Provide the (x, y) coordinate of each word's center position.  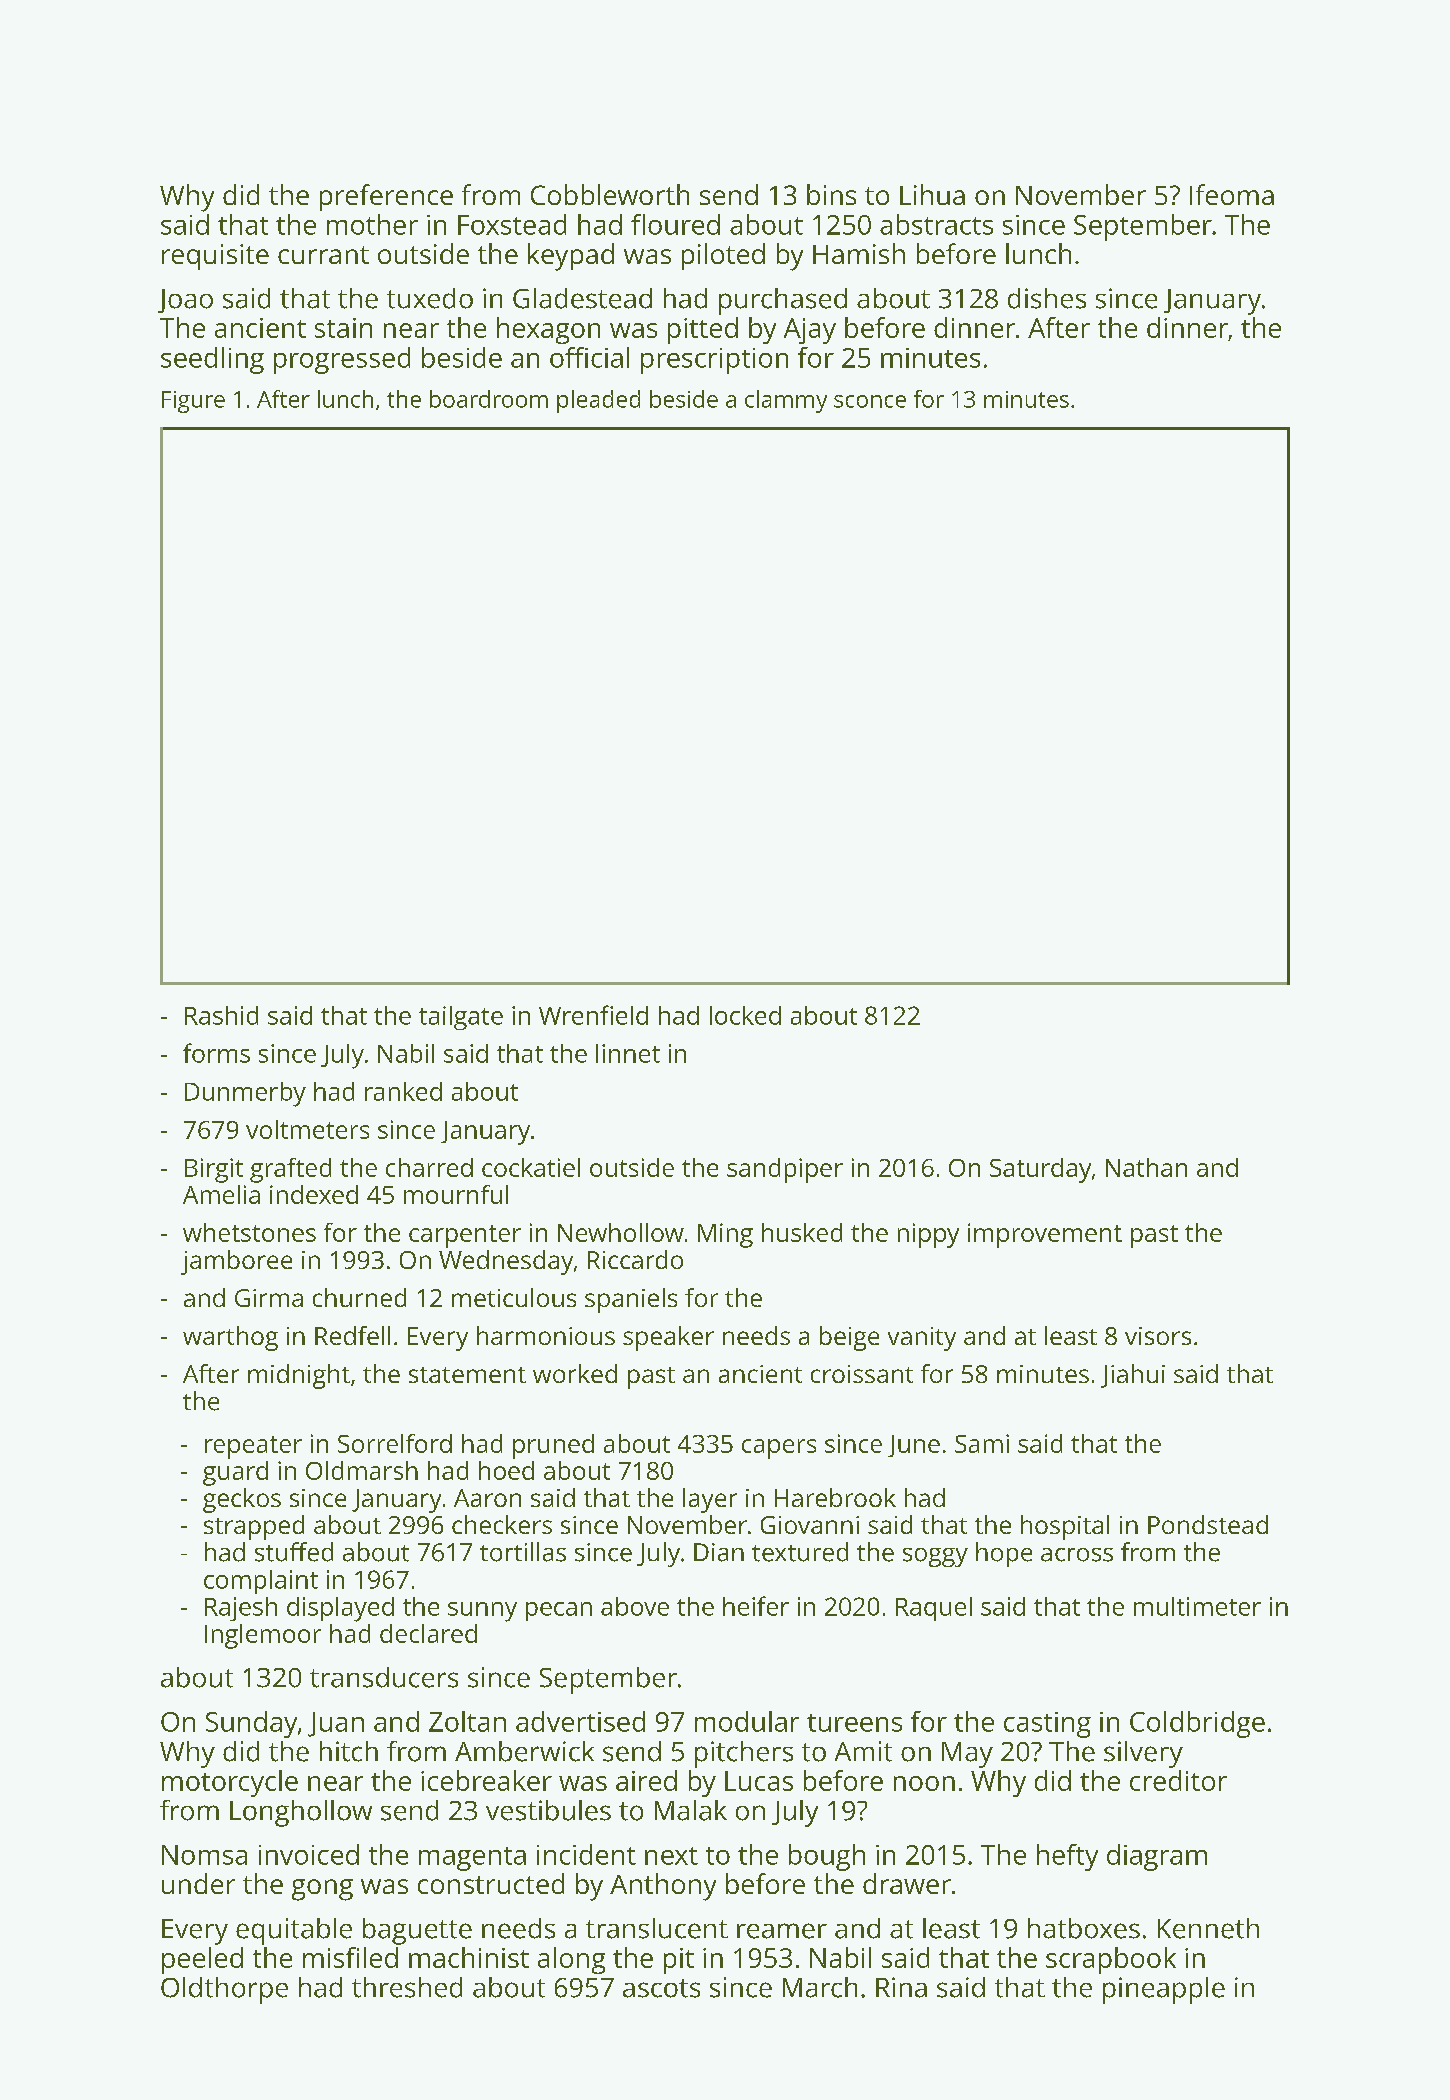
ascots (661, 1988)
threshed (407, 1987)
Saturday (1040, 1170)
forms (216, 1053)
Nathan (1146, 1167)
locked (745, 1015)
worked (575, 1373)
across (1077, 1555)
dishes (1047, 298)
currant (323, 255)
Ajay (810, 331)
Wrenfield (593, 1015)
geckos (242, 1500)
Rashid (221, 1015)
